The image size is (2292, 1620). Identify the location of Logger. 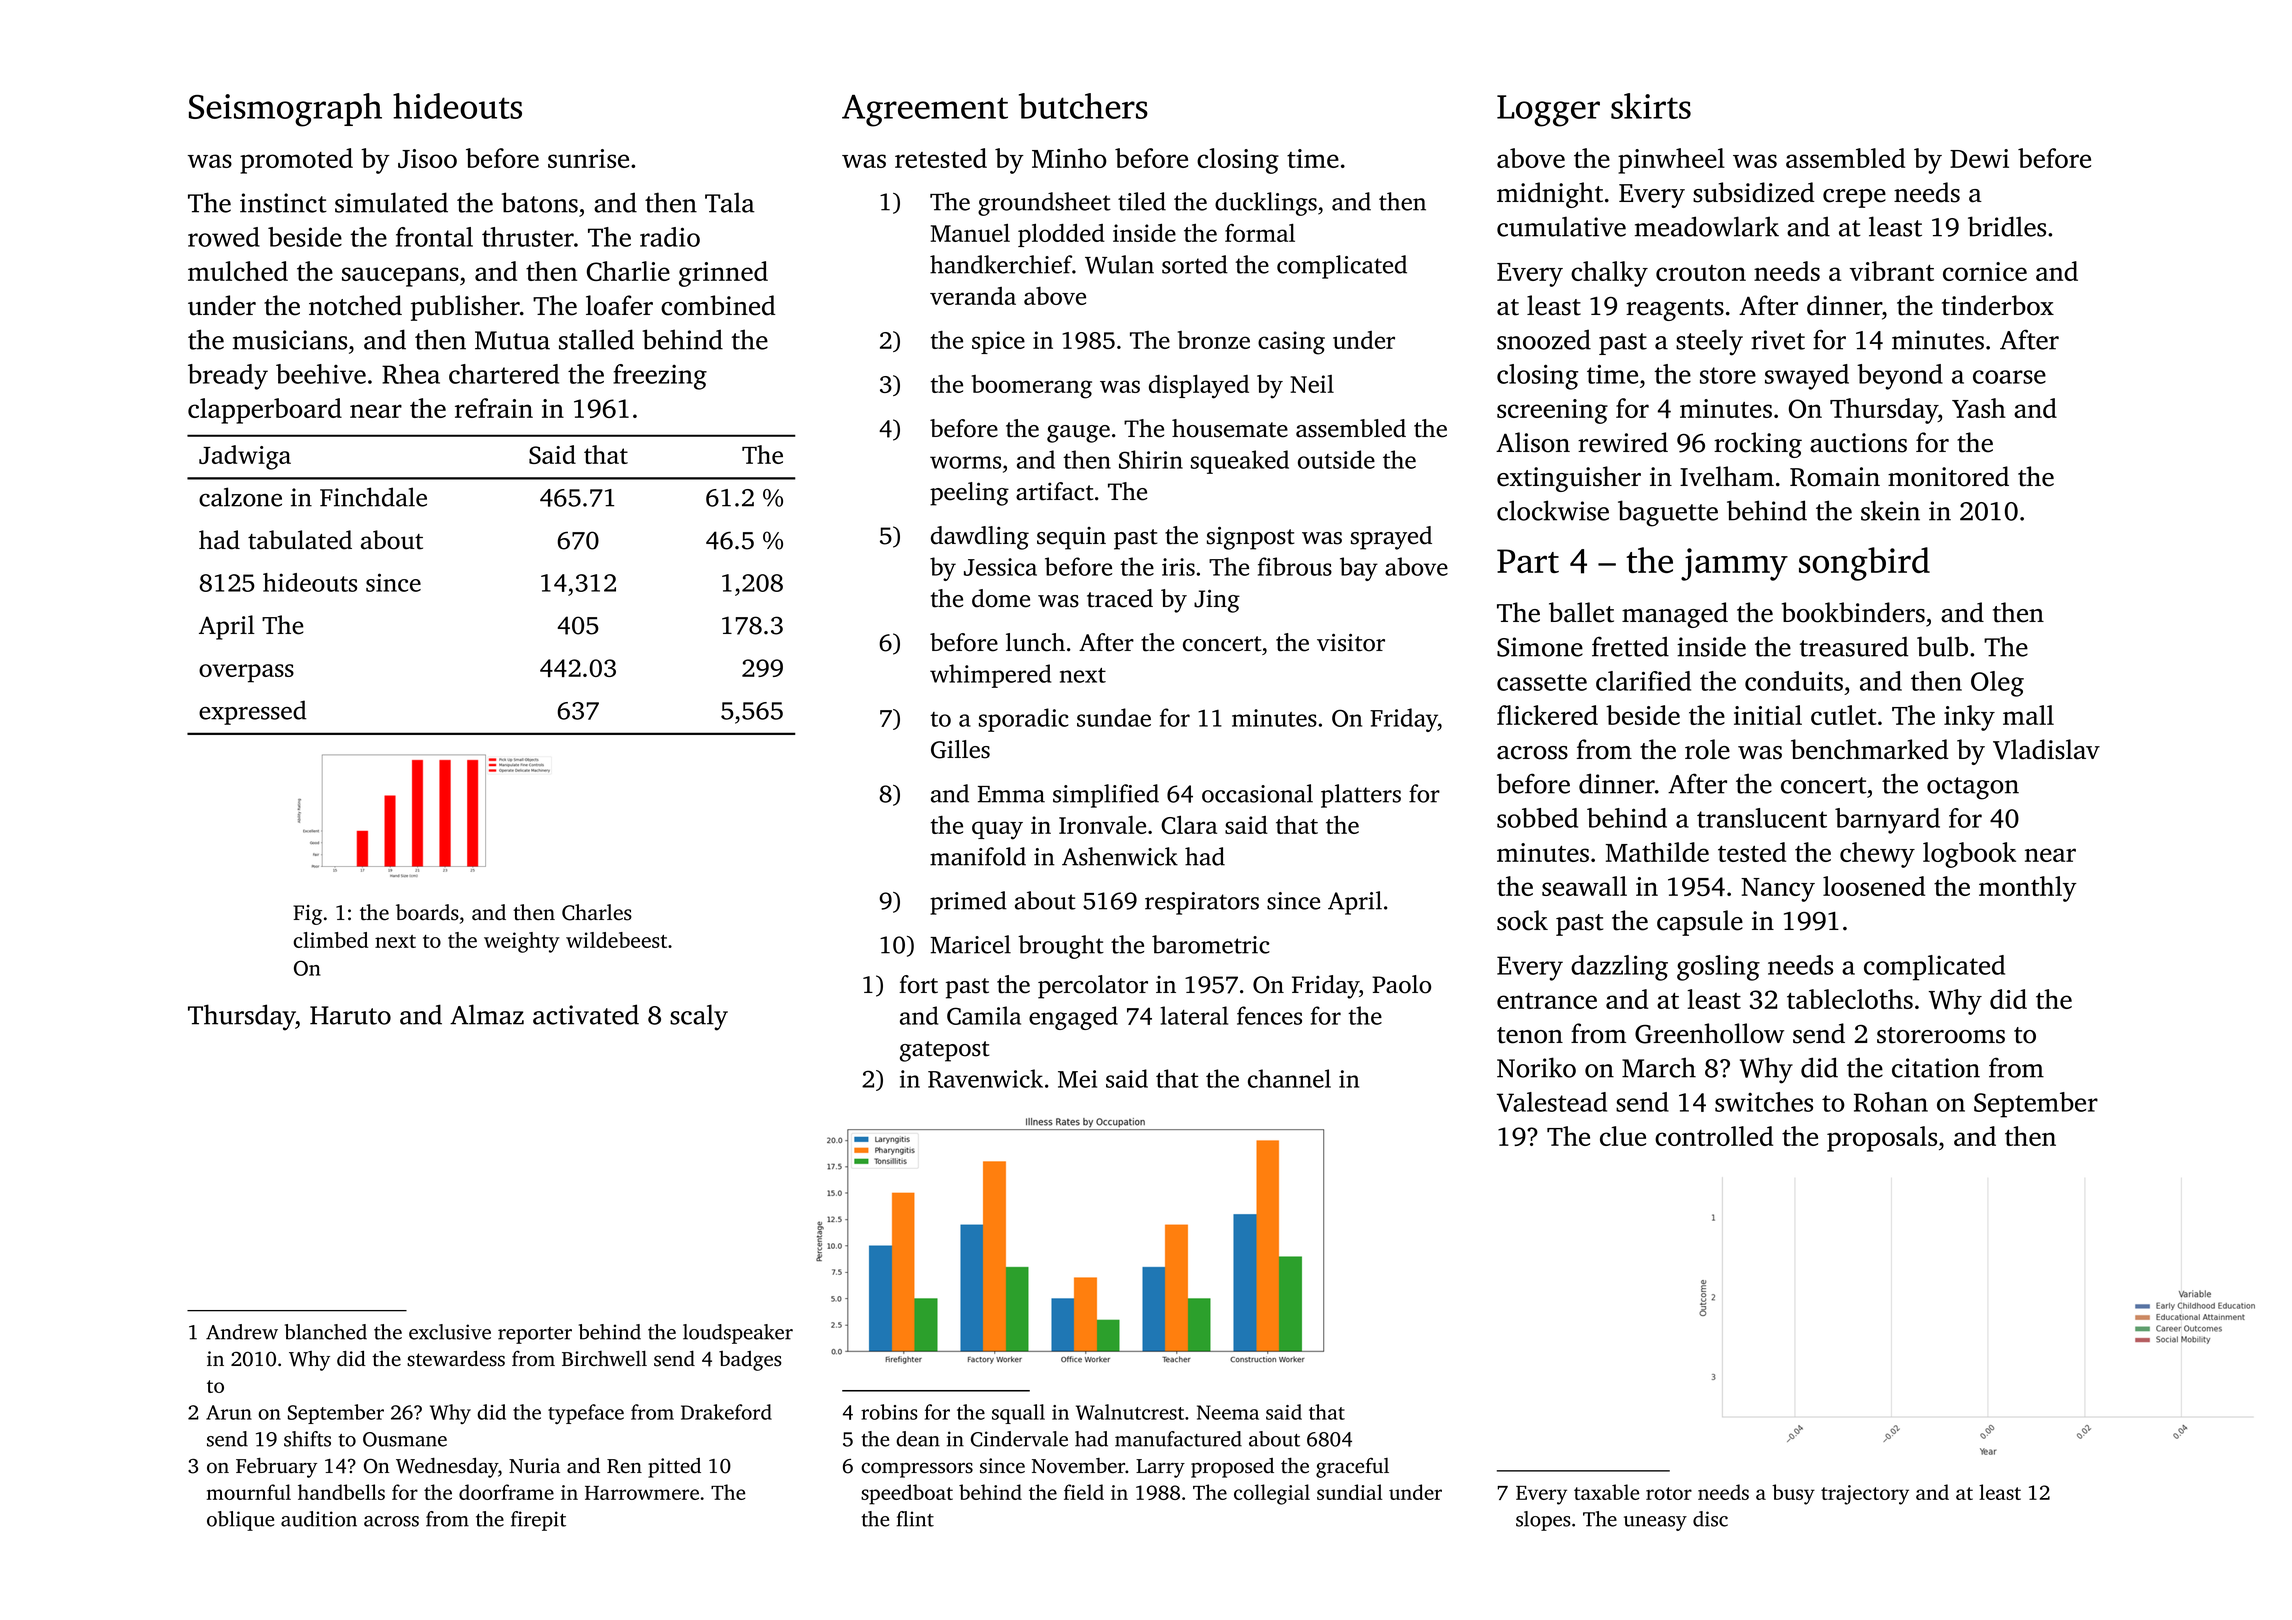
(1548, 111).
